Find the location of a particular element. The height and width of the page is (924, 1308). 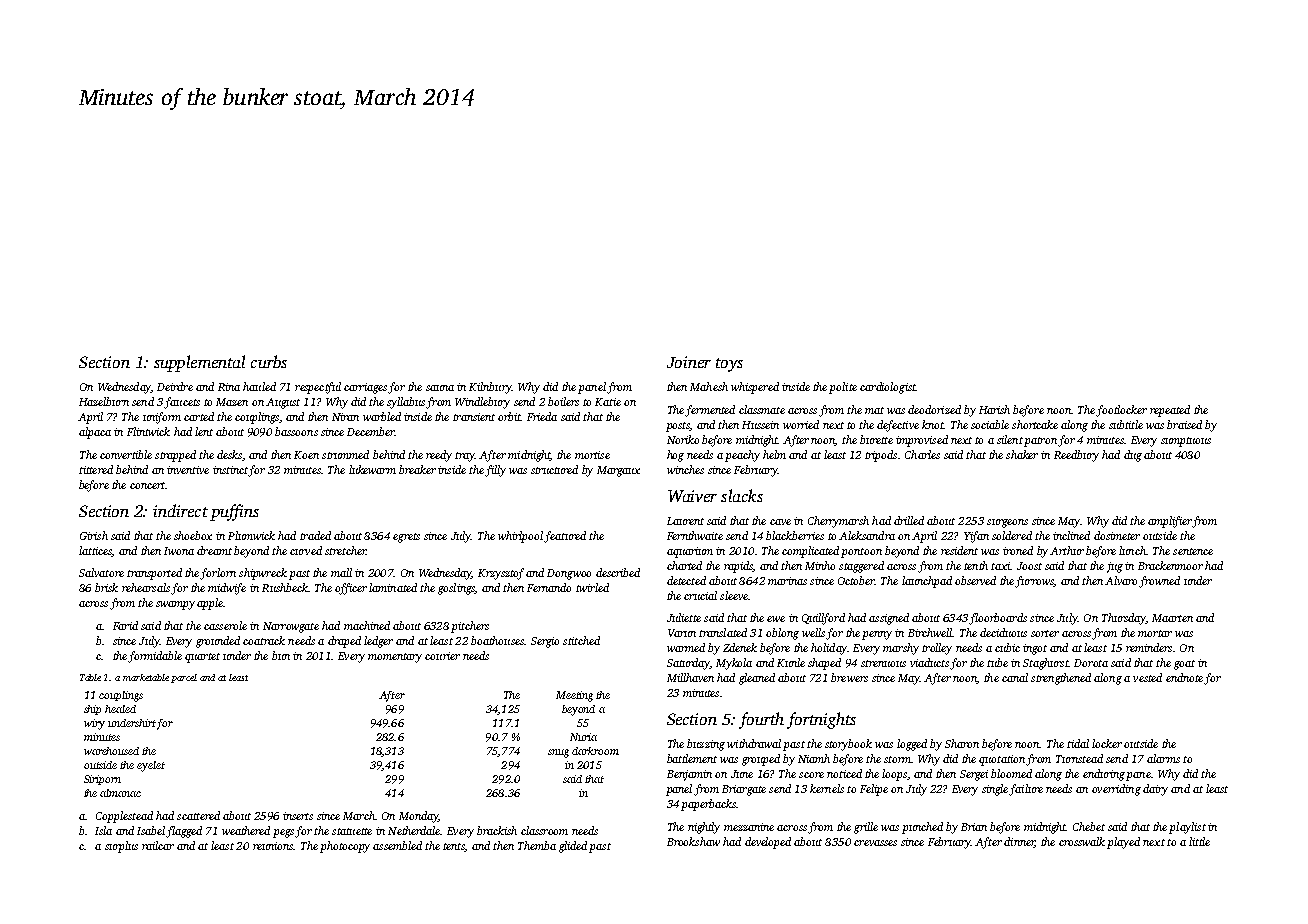

Farid is located at coordinates (125, 625).
